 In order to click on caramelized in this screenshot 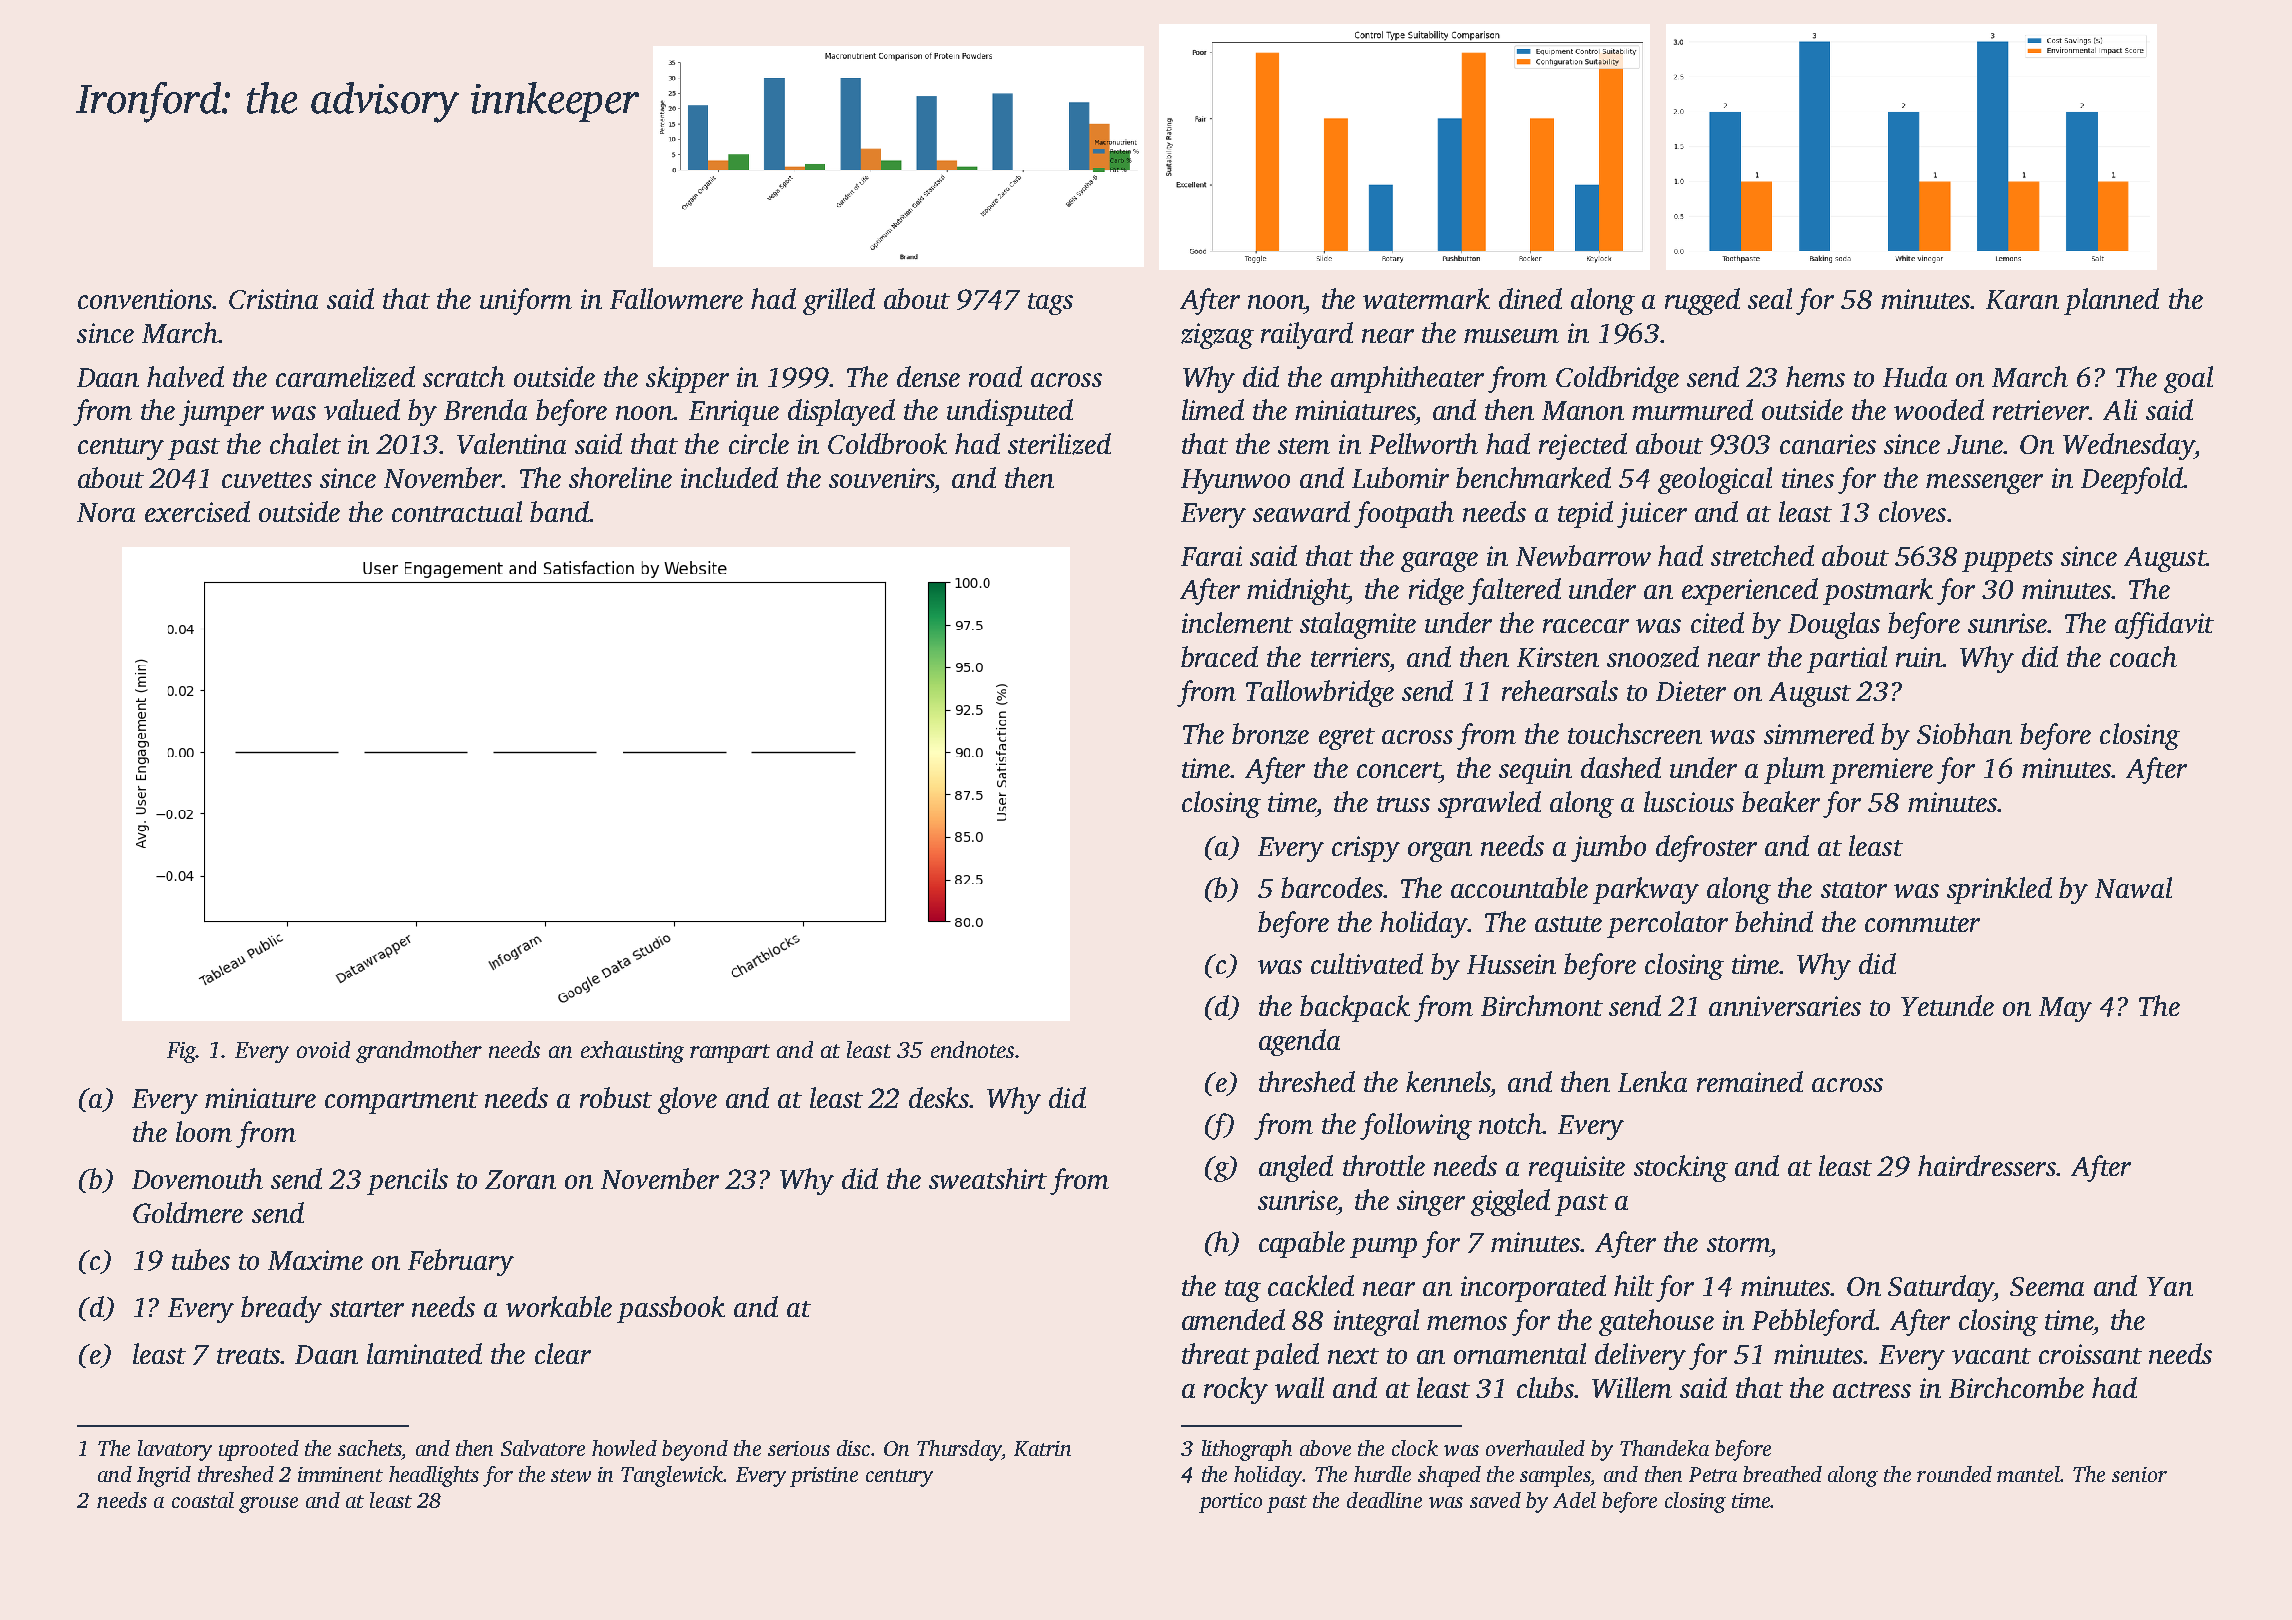, I will do `click(345, 377)`.
